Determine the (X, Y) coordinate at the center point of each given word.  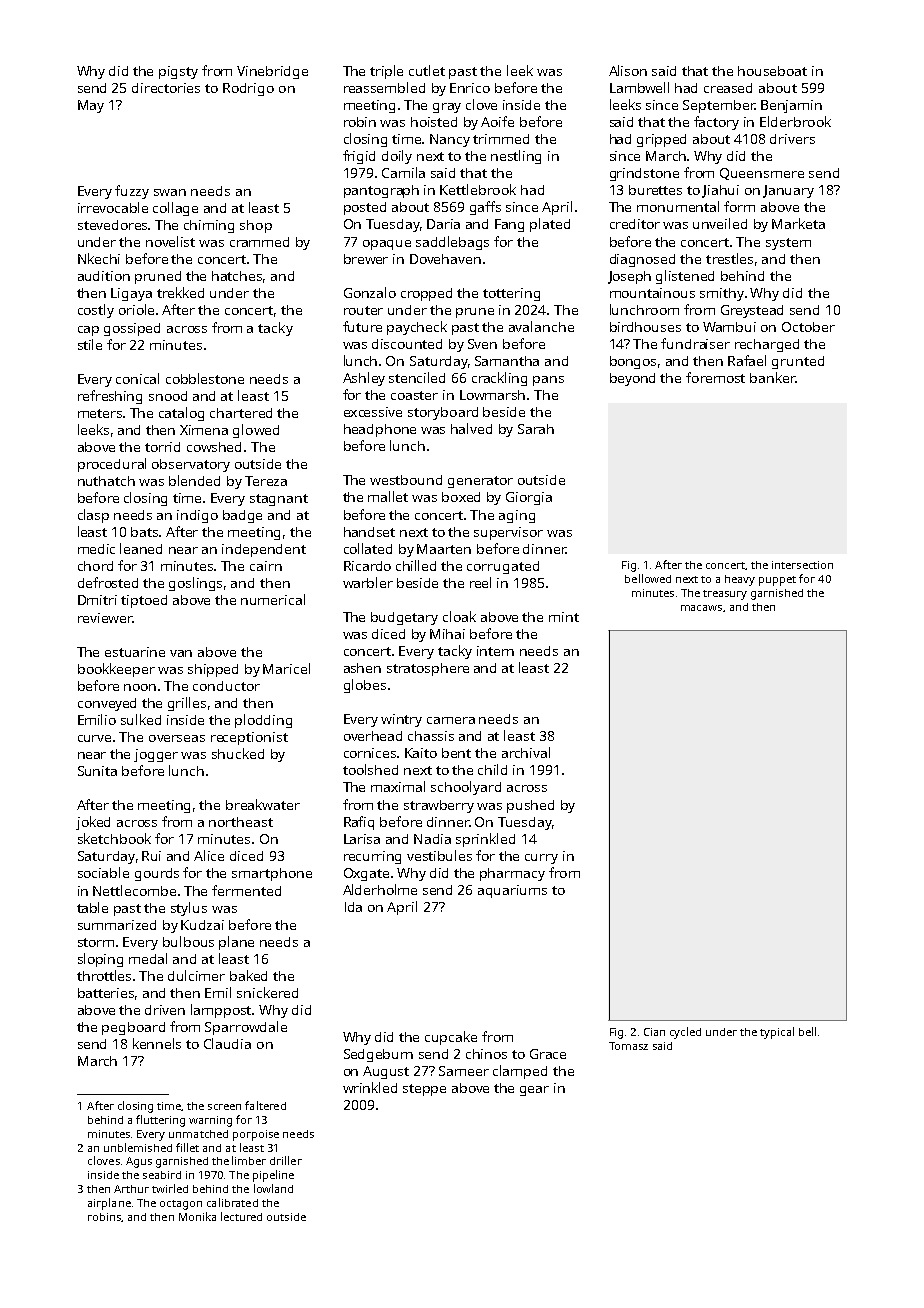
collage (175, 209)
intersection (802, 565)
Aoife (497, 121)
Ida (353, 907)
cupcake (451, 1038)
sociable (103, 872)
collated (368, 548)
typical (777, 1033)
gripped (661, 140)
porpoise (256, 1135)
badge (242, 516)
